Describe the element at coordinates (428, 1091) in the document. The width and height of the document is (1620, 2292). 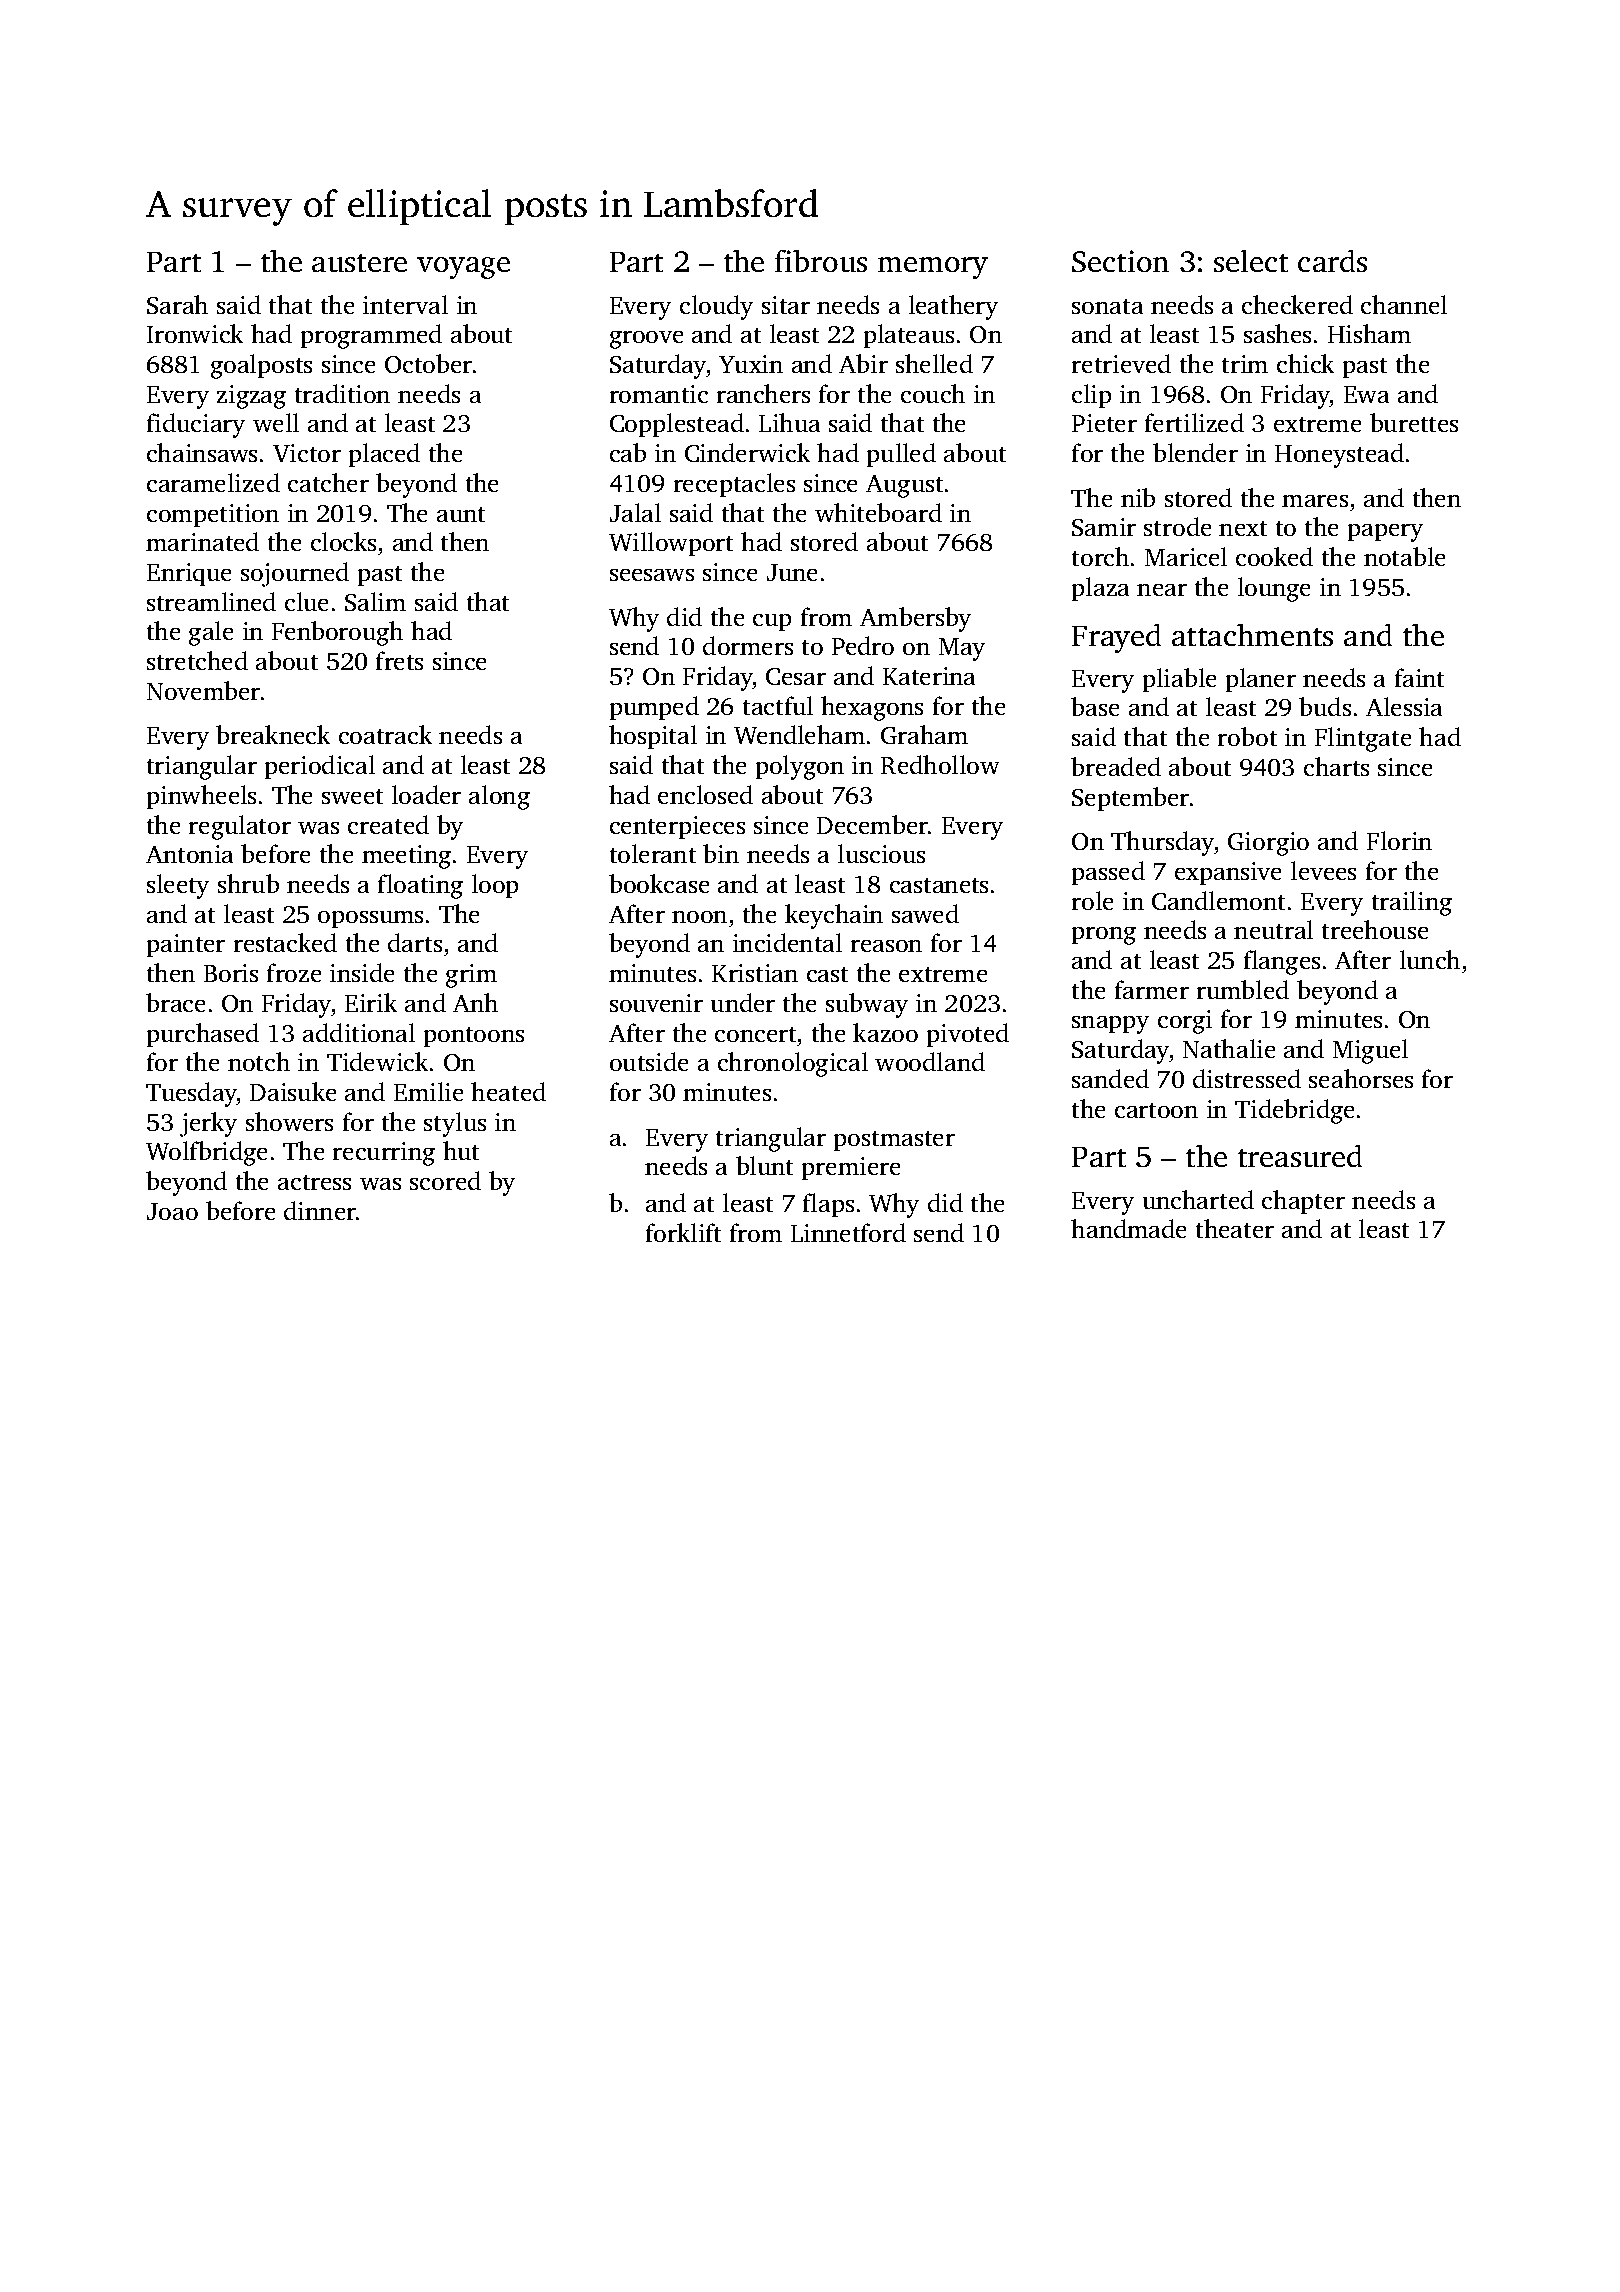
I see `Emilie` at that location.
